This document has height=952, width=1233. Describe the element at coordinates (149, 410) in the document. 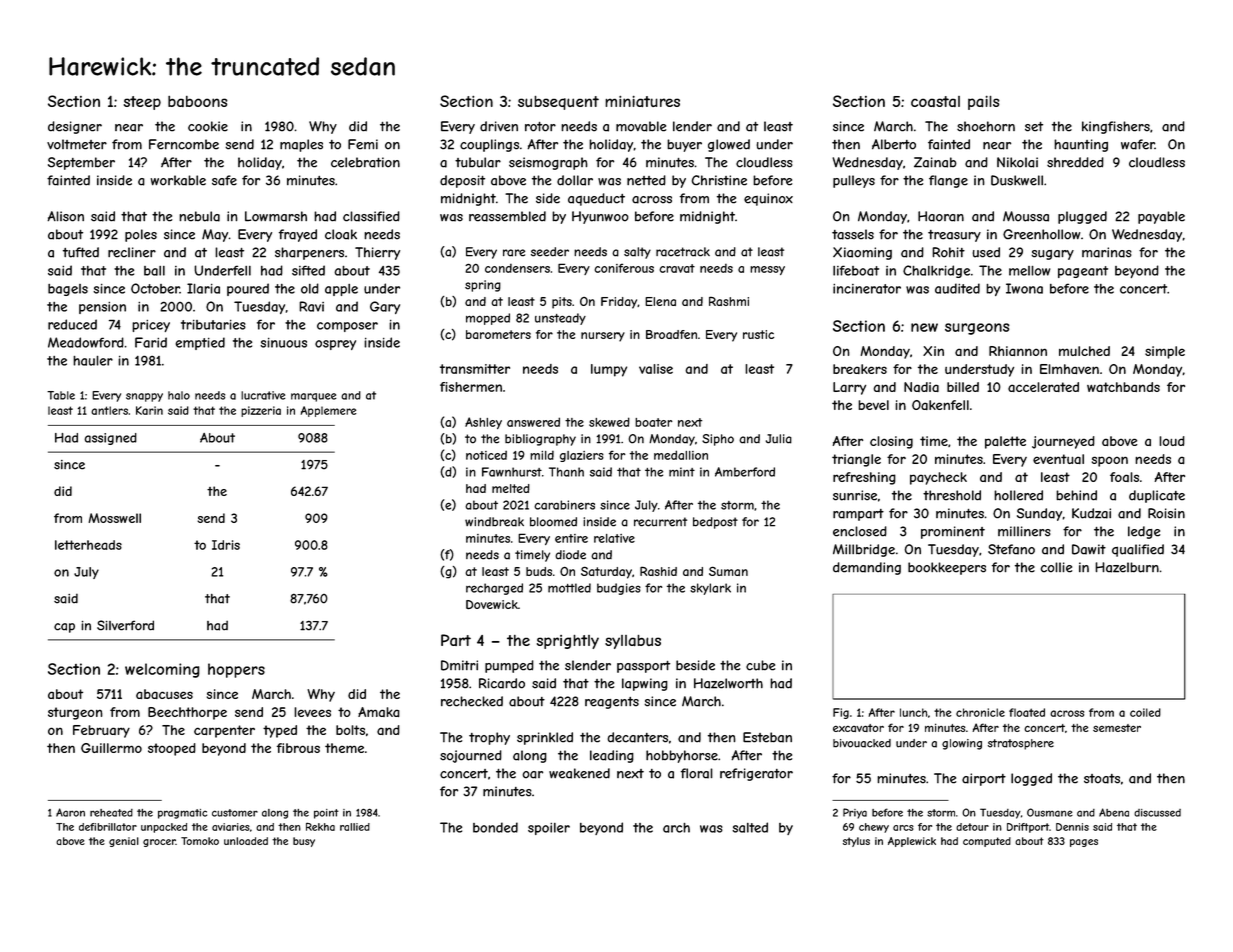

I see `Karin` at that location.
